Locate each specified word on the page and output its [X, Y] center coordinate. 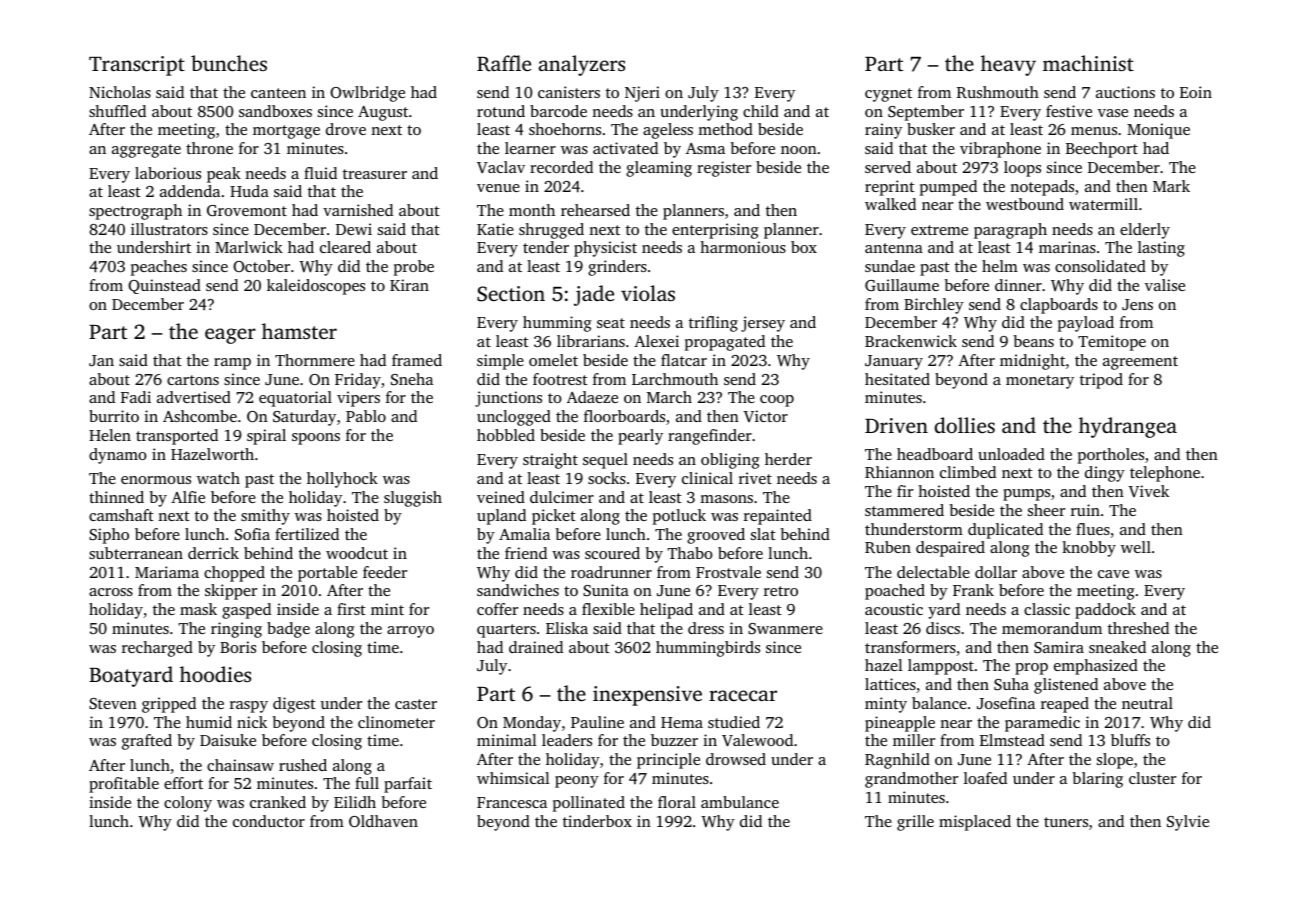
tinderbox [597, 821]
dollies [965, 425]
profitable [124, 785]
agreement [1140, 363]
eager [230, 336]
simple [500, 362]
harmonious [743, 247]
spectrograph [135, 212]
